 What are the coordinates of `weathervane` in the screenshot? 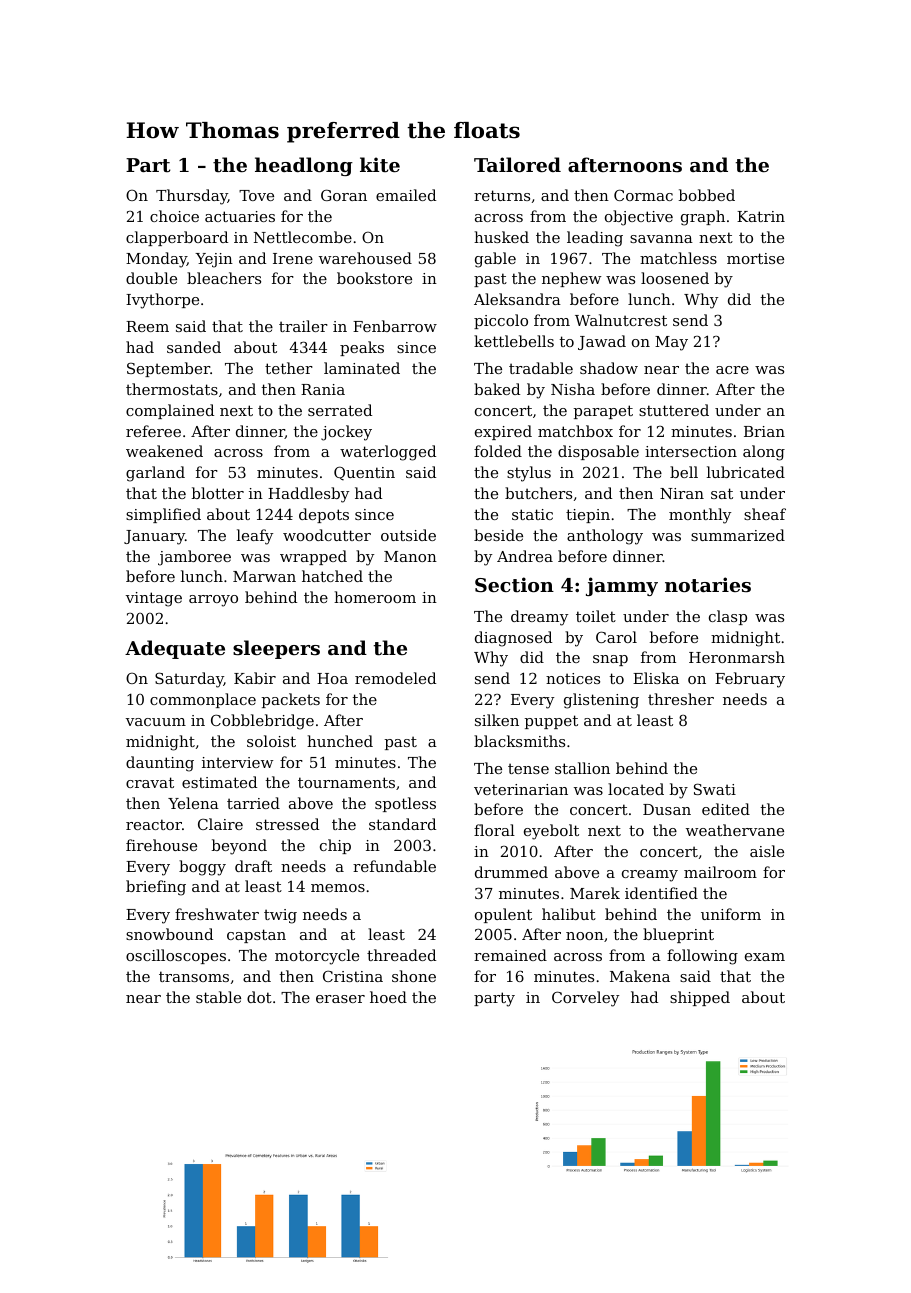 It's located at (735, 830).
